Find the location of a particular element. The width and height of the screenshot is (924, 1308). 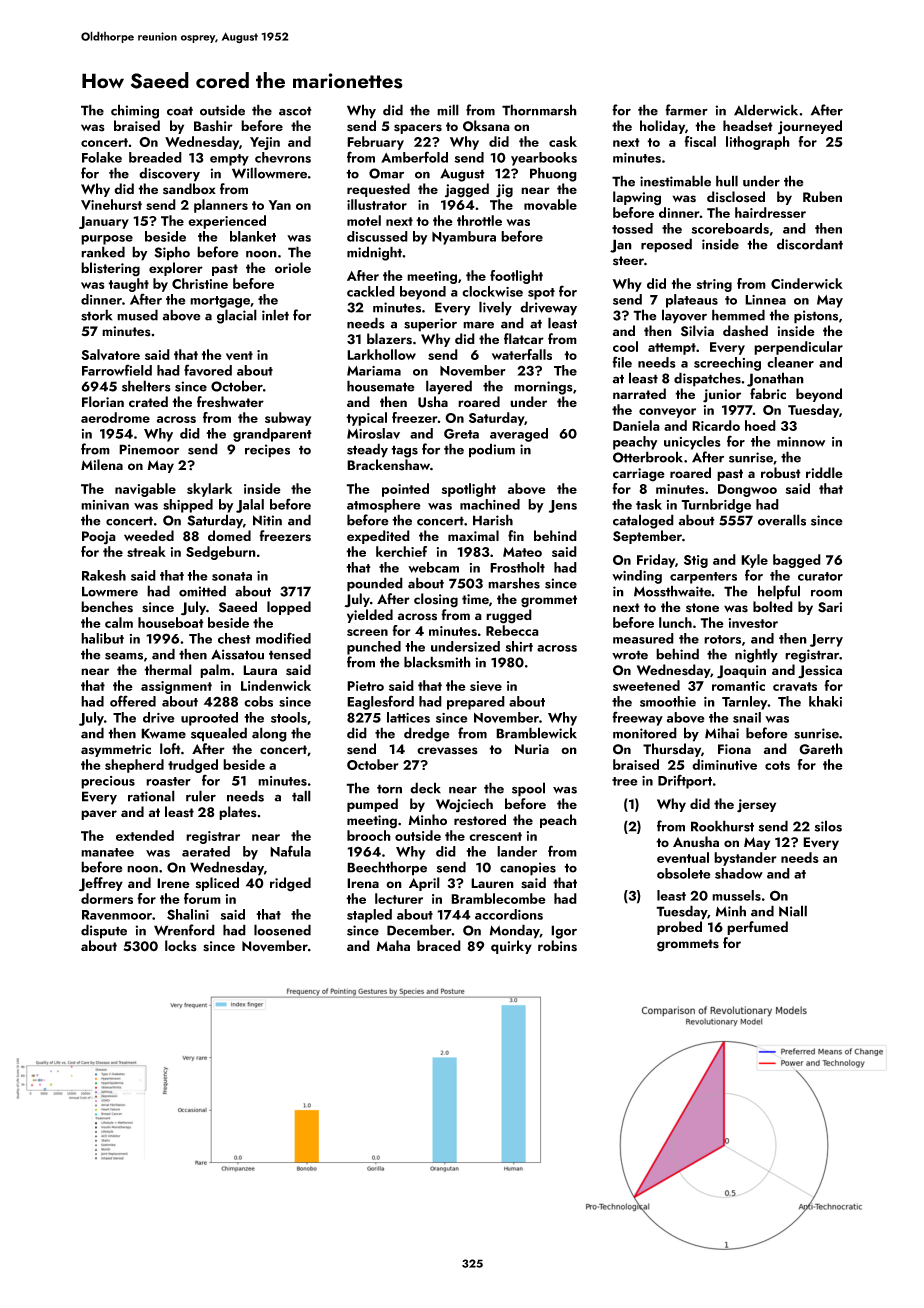

omitted is located at coordinates (202, 591).
